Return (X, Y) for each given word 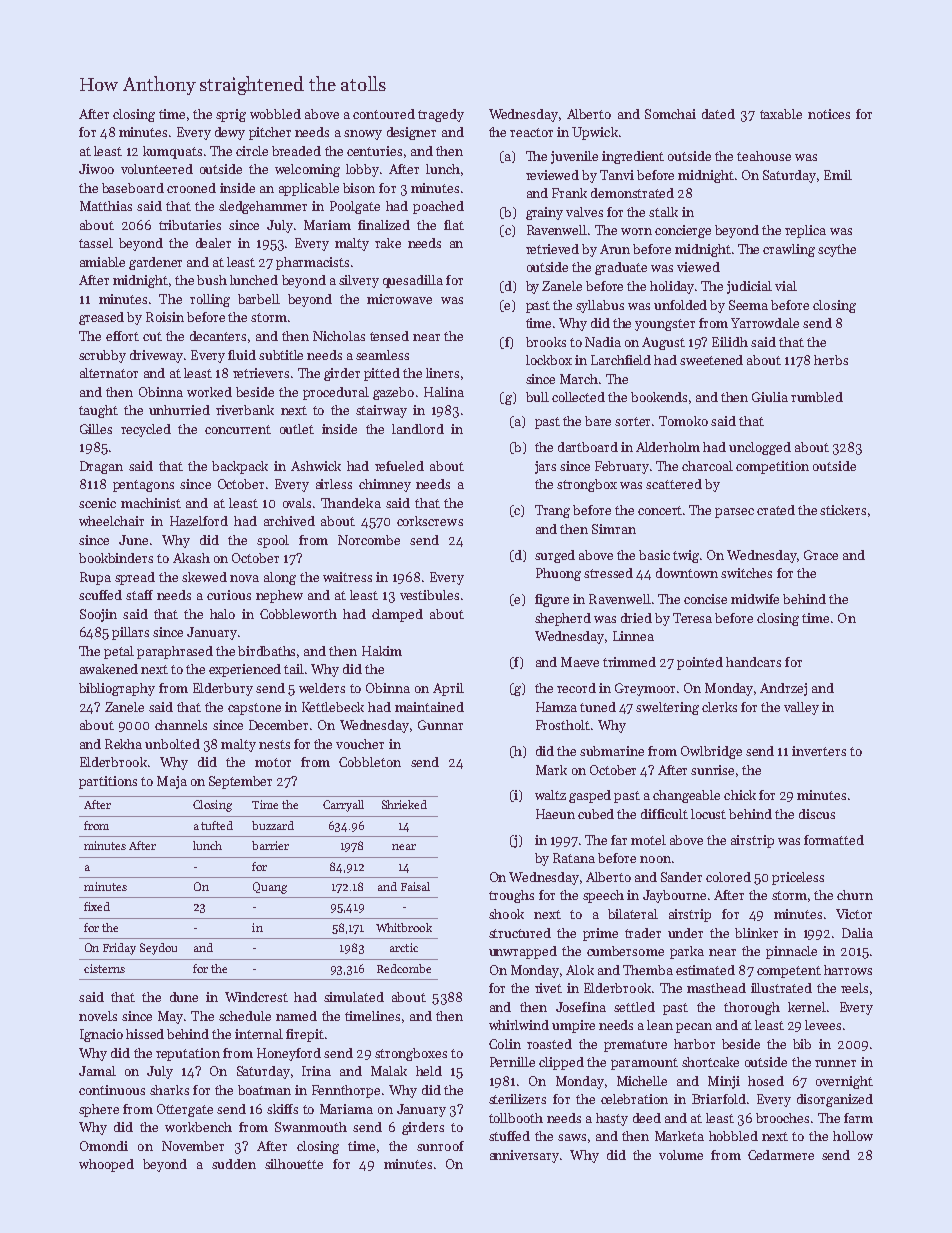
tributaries (190, 225)
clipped (561, 1063)
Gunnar (440, 725)
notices (829, 114)
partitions (108, 782)
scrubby (102, 356)
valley (801, 708)
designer (411, 133)
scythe (837, 250)
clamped (397, 615)
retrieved (552, 249)
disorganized (835, 1100)
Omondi (104, 1146)
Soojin (98, 615)
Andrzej (783, 689)
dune (184, 997)
